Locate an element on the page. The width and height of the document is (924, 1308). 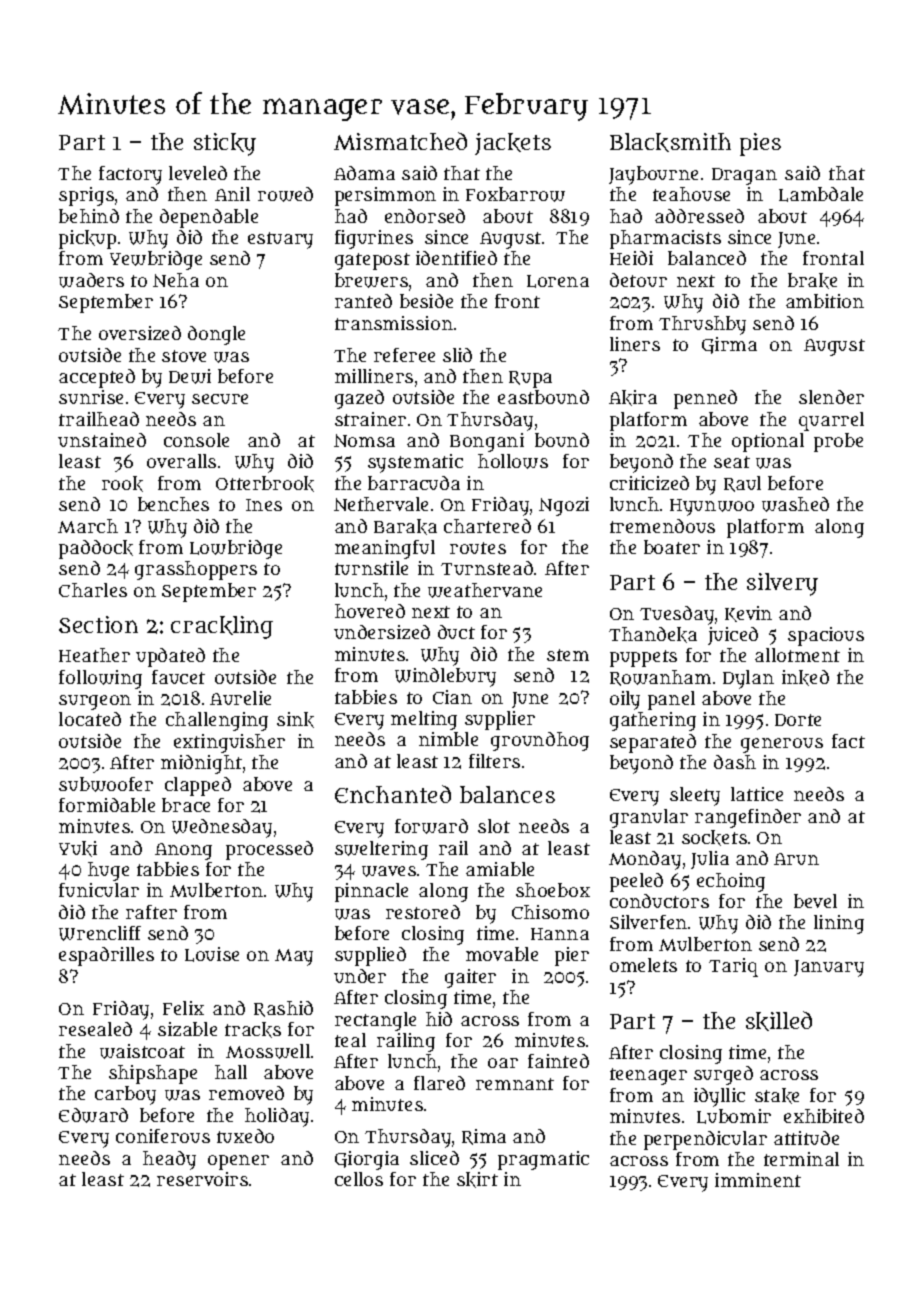
waistcoat is located at coordinates (142, 1051).
